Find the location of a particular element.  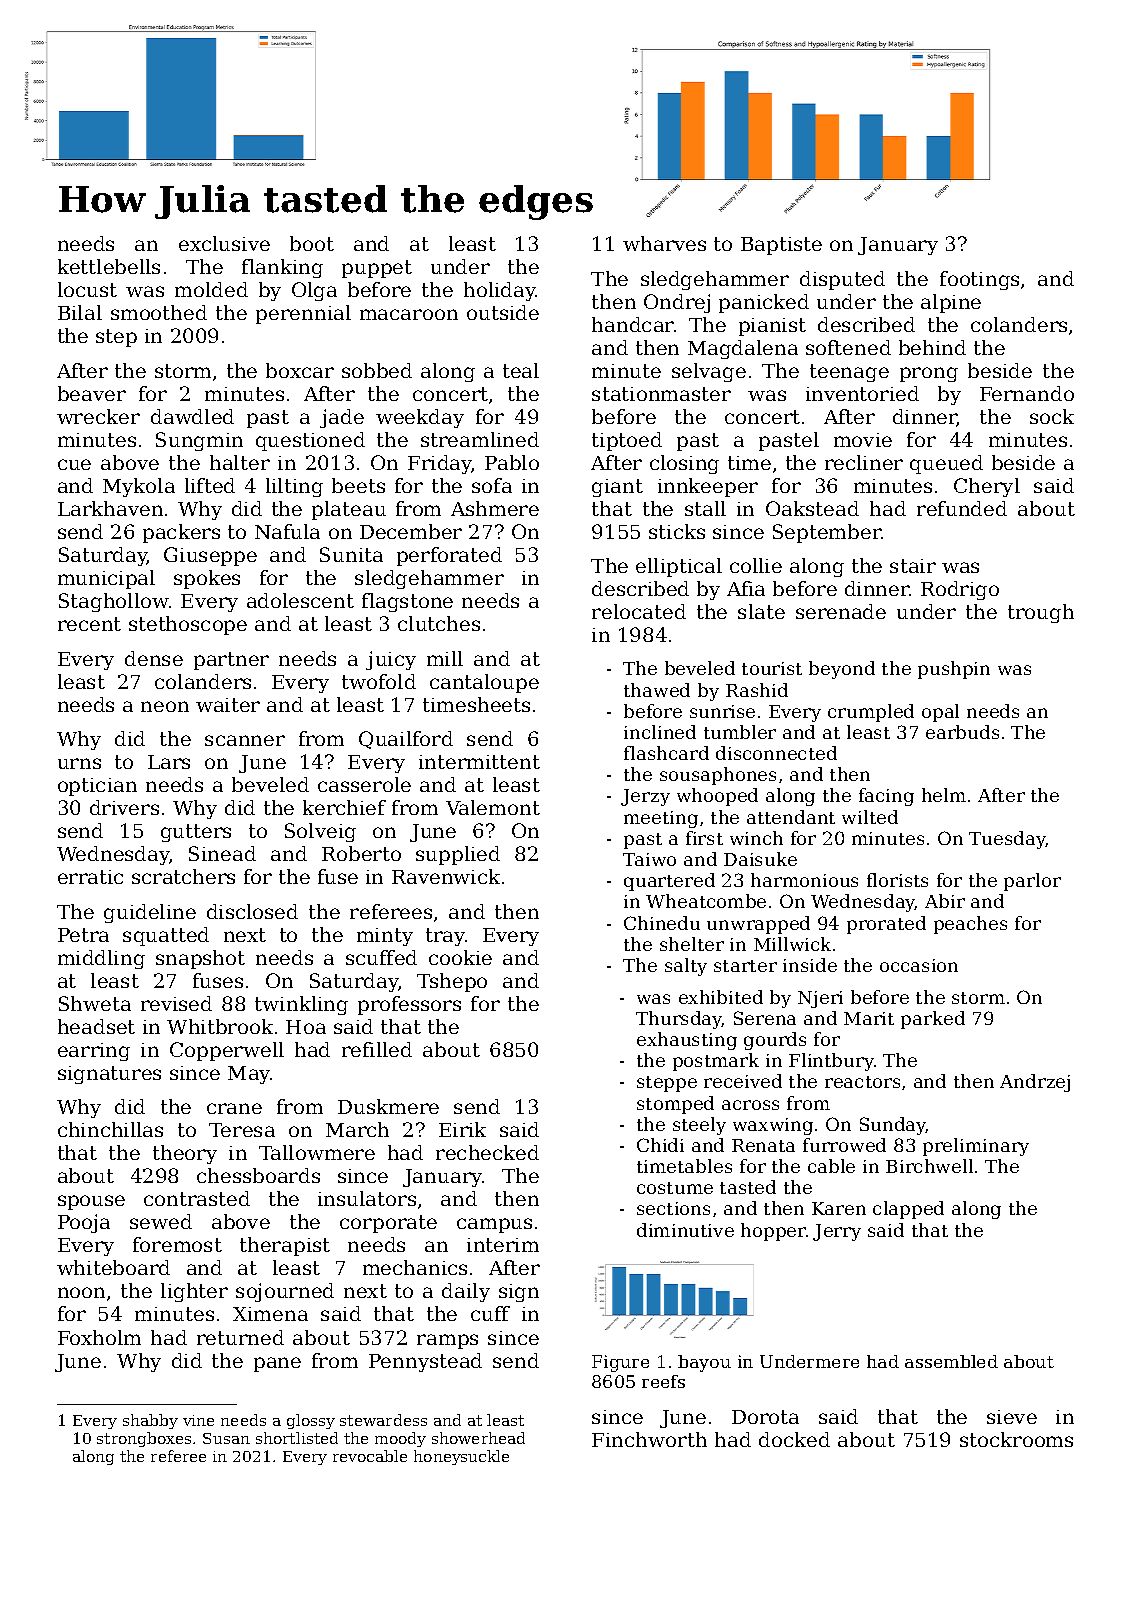

outside is located at coordinates (503, 312).
